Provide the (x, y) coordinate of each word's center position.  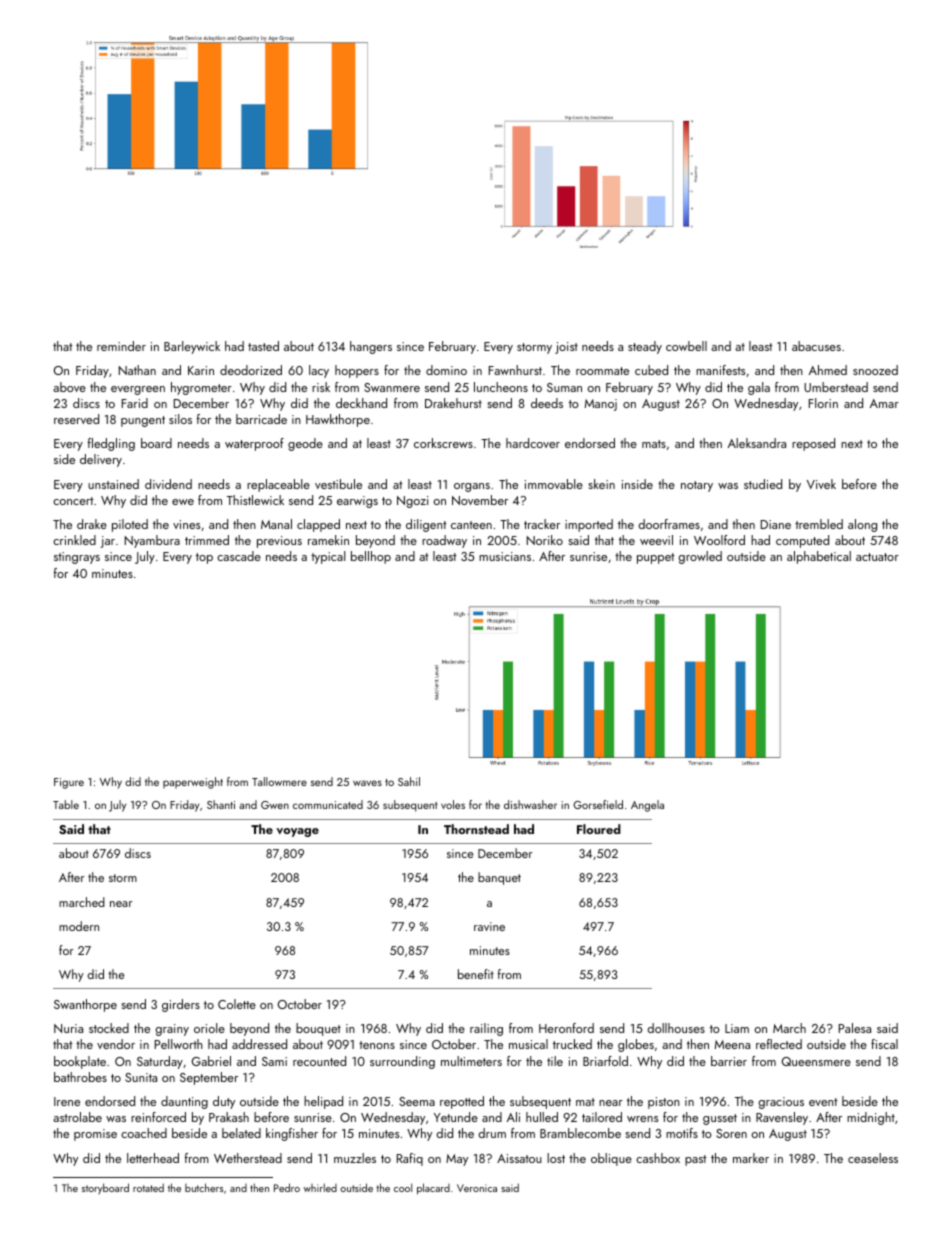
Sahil (409, 781)
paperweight (193, 783)
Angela (647, 806)
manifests (720, 370)
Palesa (855, 1028)
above (69, 387)
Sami (274, 1061)
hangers (371, 347)
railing (486, 1029)
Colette (237, 1004)
